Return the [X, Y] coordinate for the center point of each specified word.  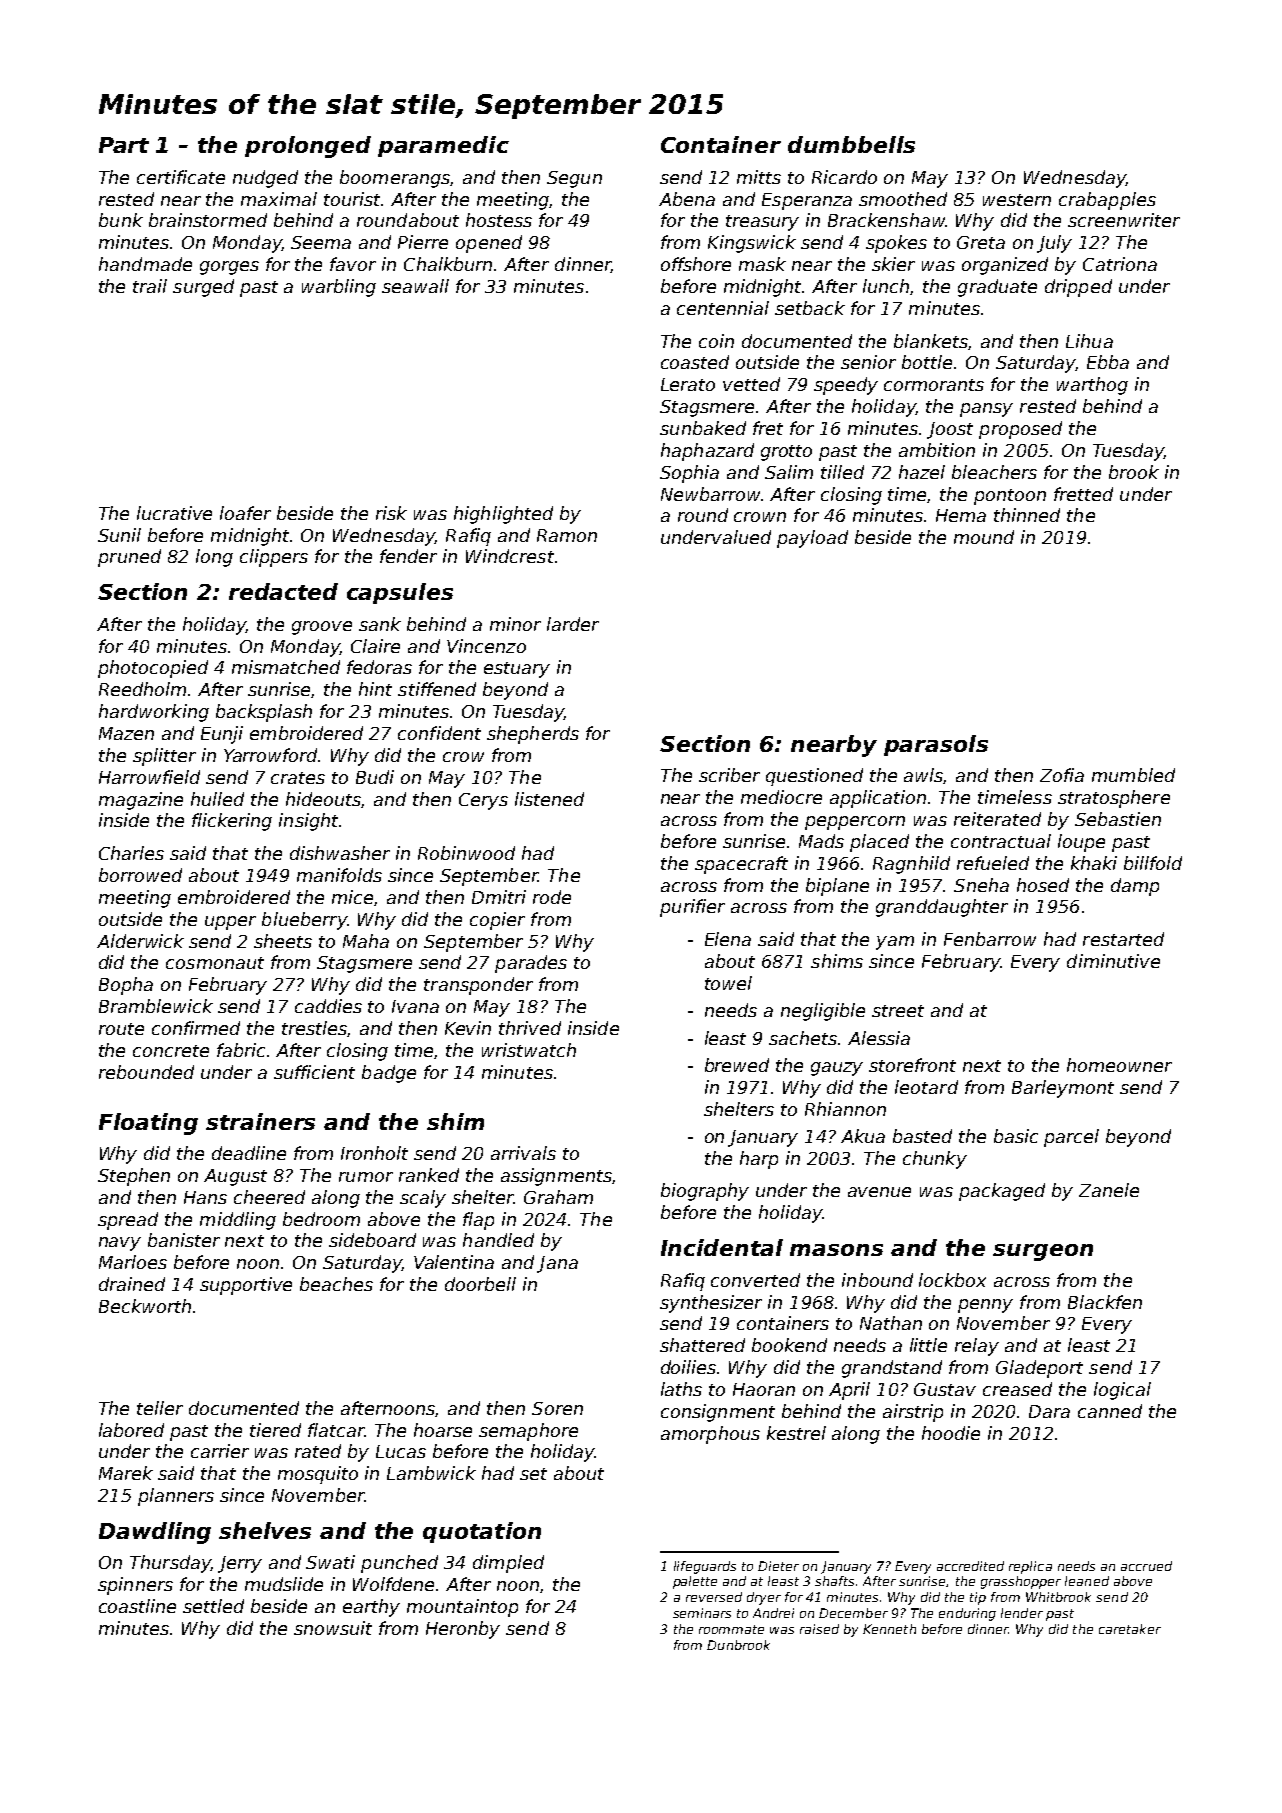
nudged [265, 179]
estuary [517, 670]
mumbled [1133, 775]
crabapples [1107, 201]
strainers [260, 1121]
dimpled [508, 1564]
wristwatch [529, 1050]
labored [131, 1430]
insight [308, 822]
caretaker [1130, 1629]
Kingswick [752, 244]
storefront [912, 1065]
